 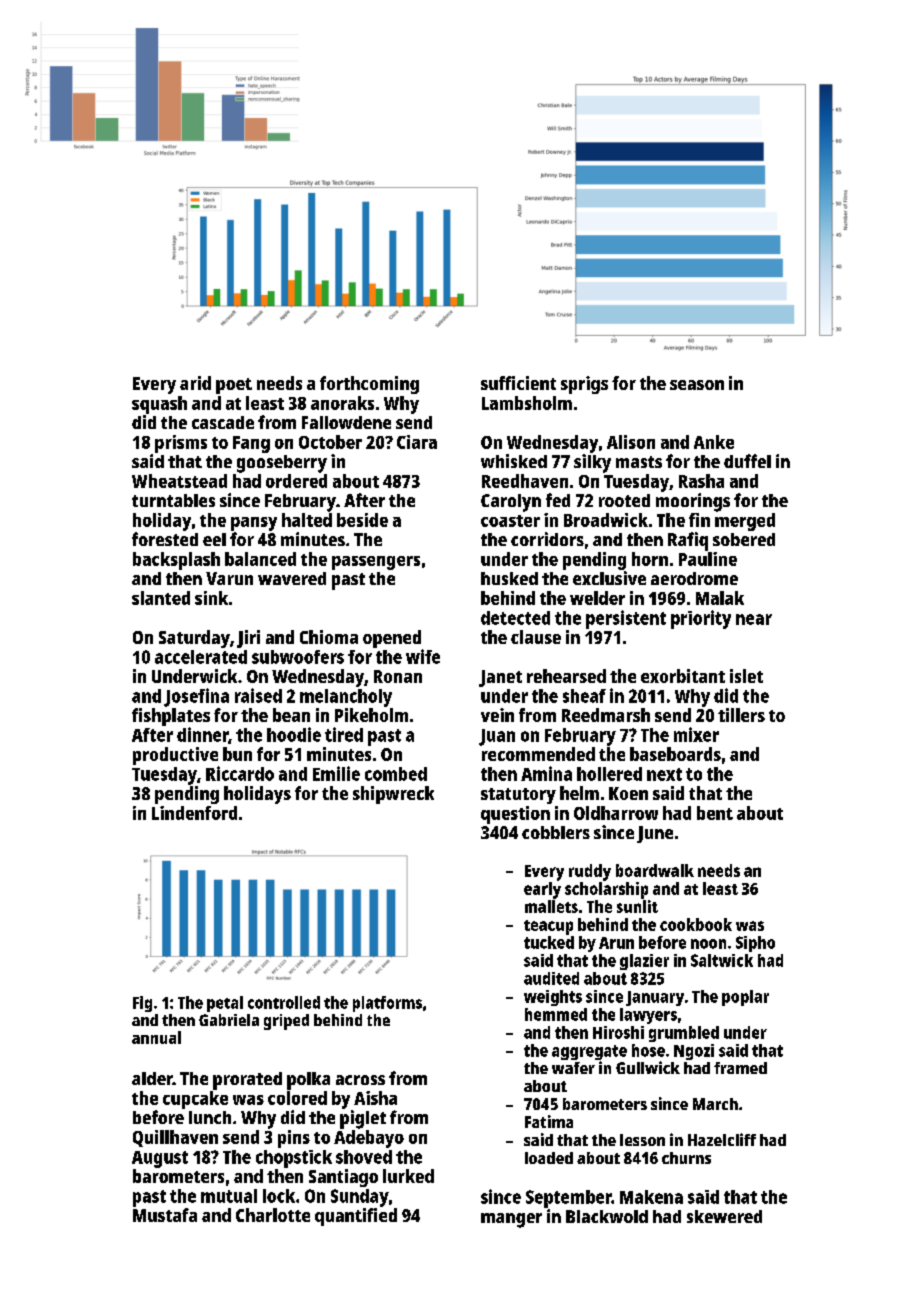 I want to click on Hazelcliff, so click(x=722, y=1139).
